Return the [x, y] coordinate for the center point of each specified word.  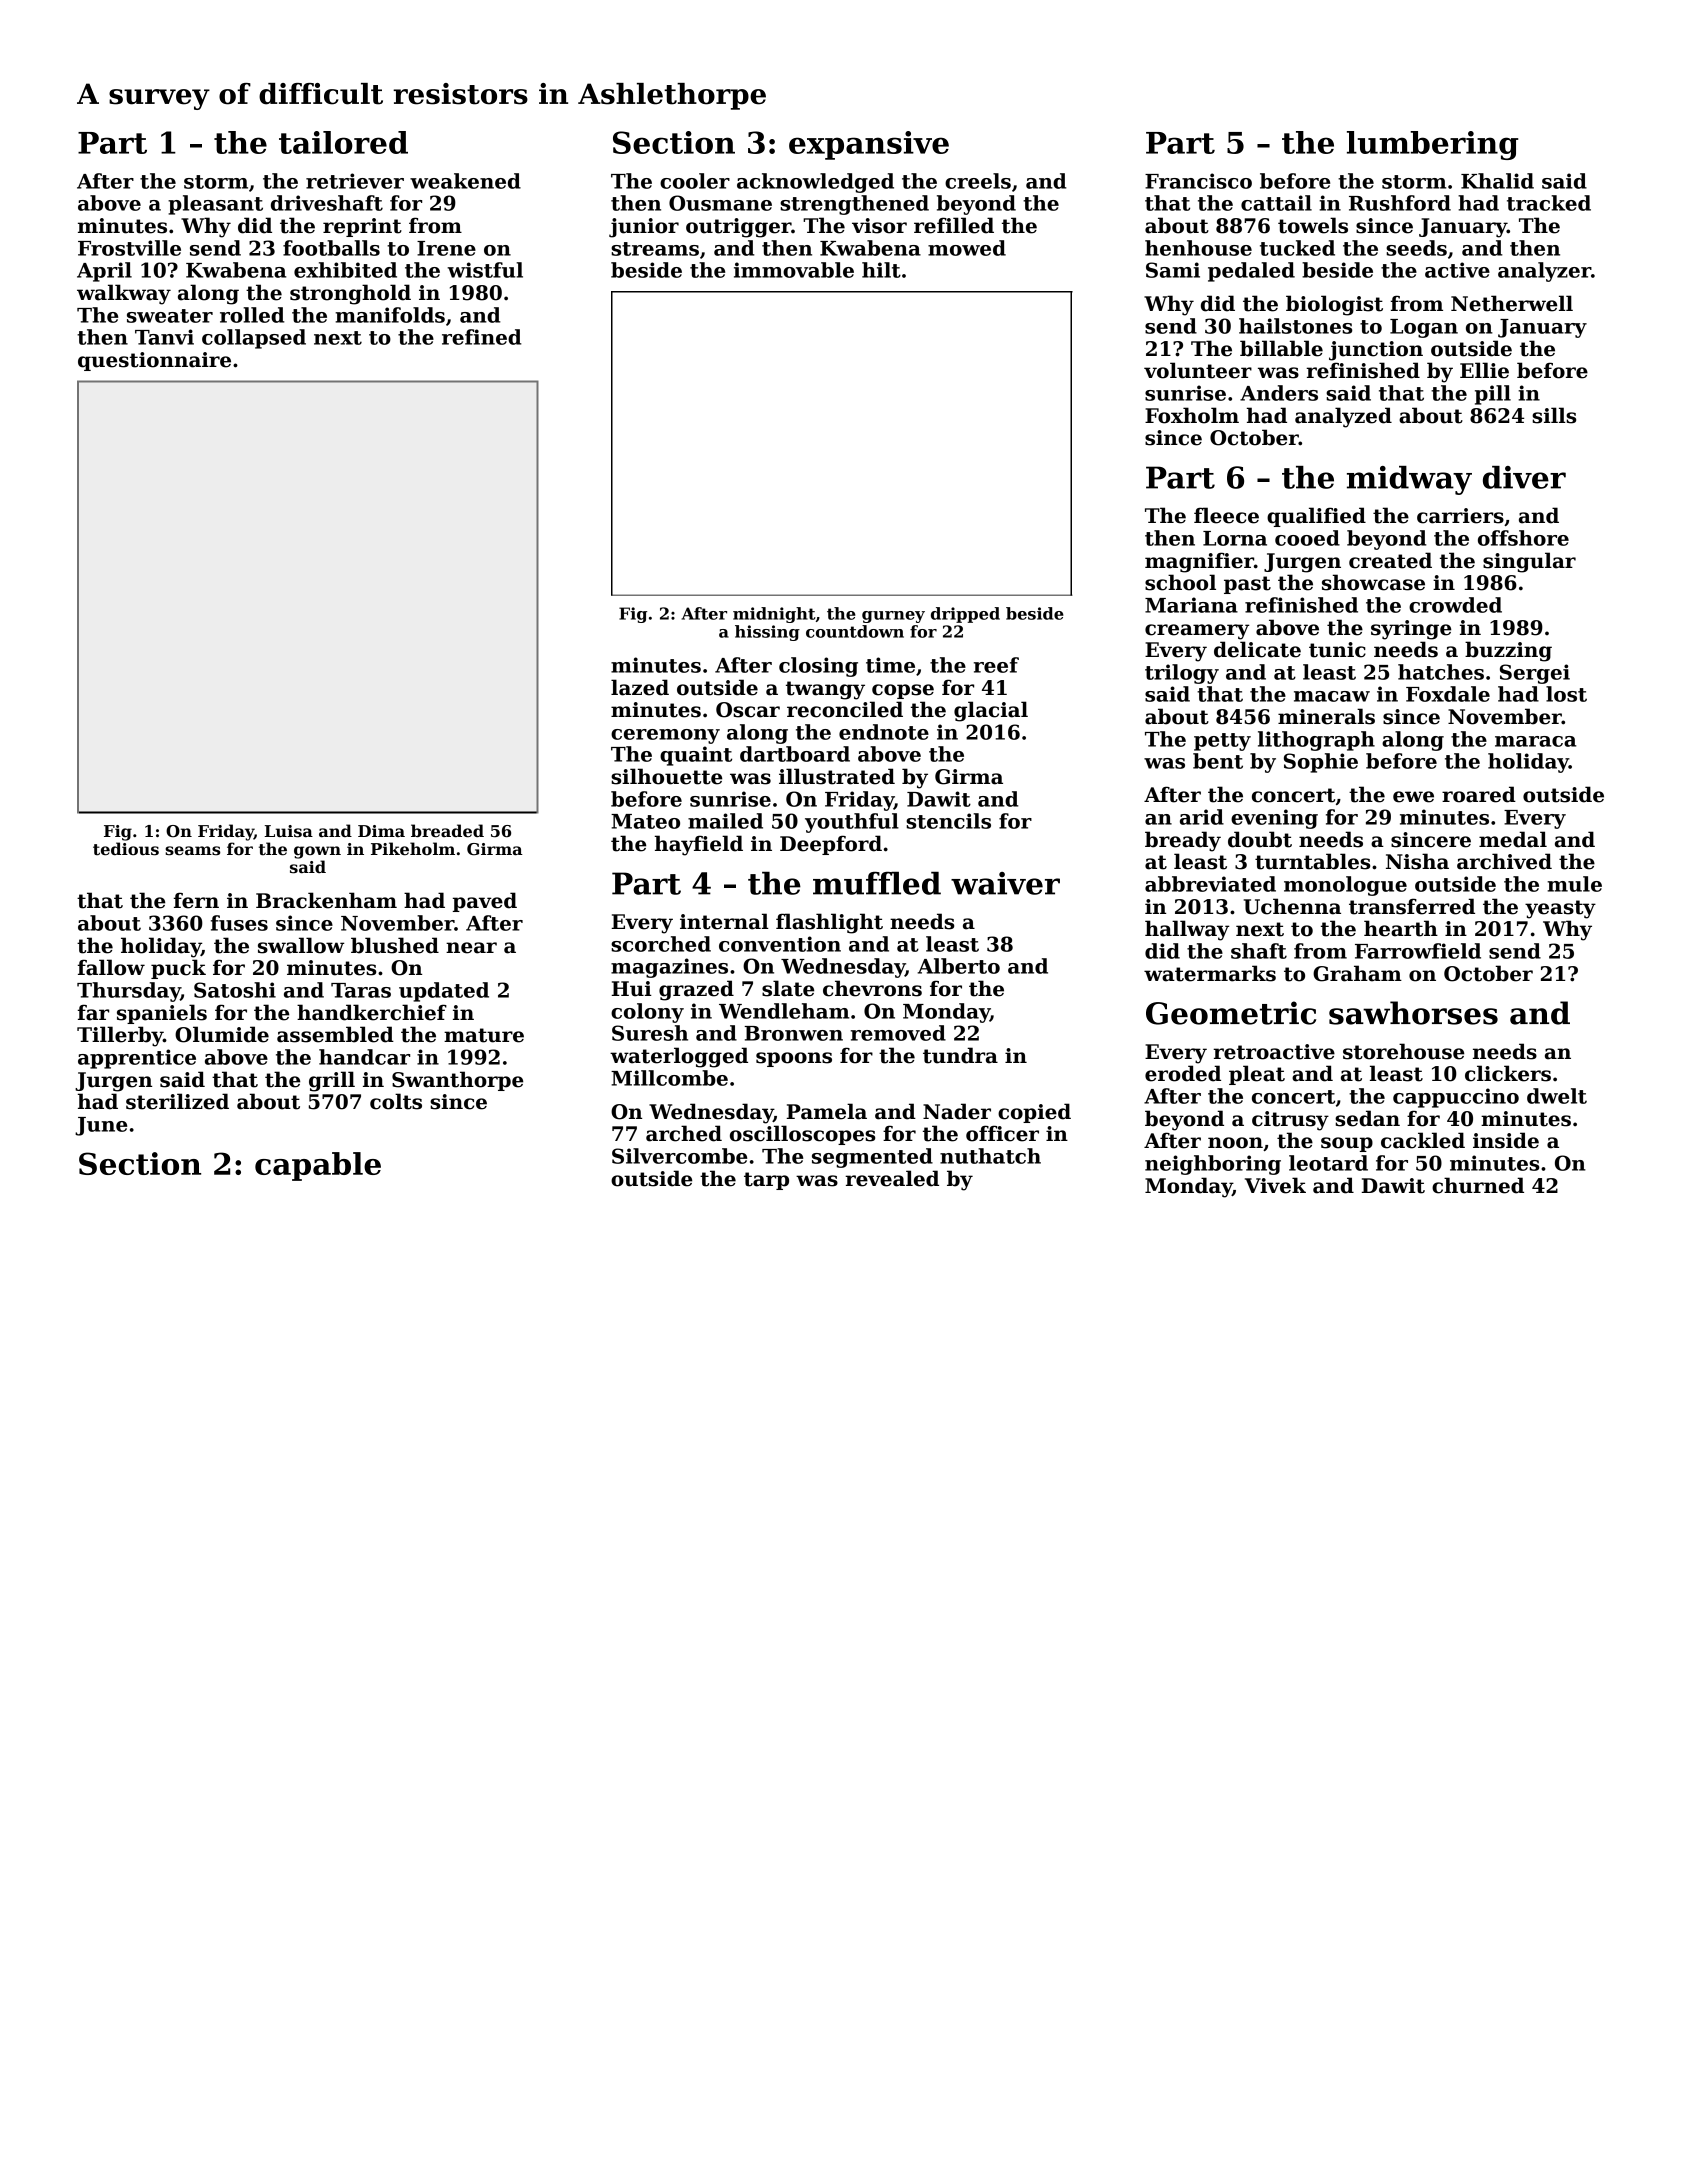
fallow [111, 967]
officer [1002, 1133]
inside [1506, 1140]
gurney [893, 617]
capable [318, 1166]
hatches [1441, 672]
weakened [465, 181]
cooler [695, 181]
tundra [960, 1055]
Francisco [1198, 181]
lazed [640, 687]
